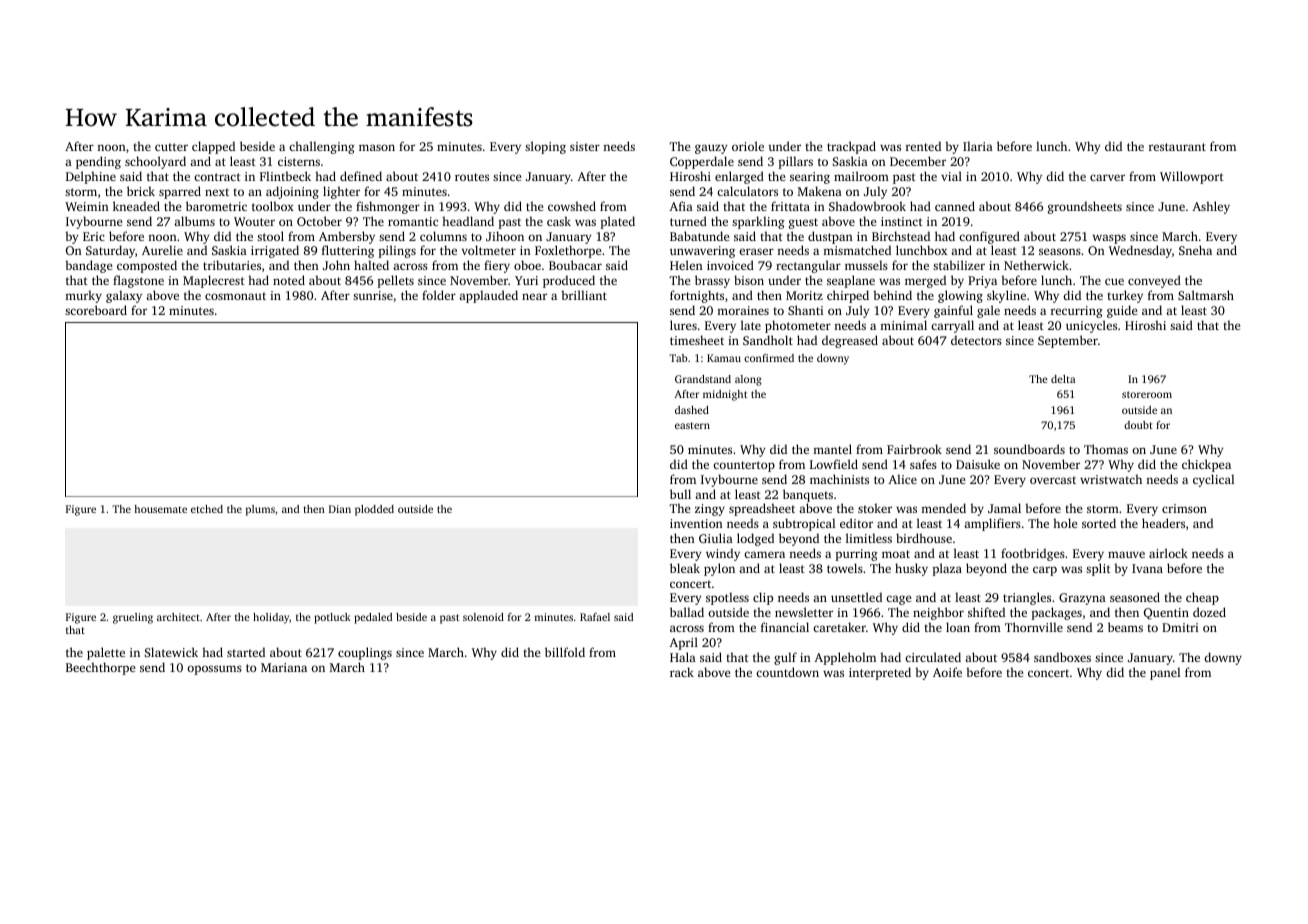  Describe the element at coordinates (711, 149) in the screenshot. I see `gauzy` at that location.
